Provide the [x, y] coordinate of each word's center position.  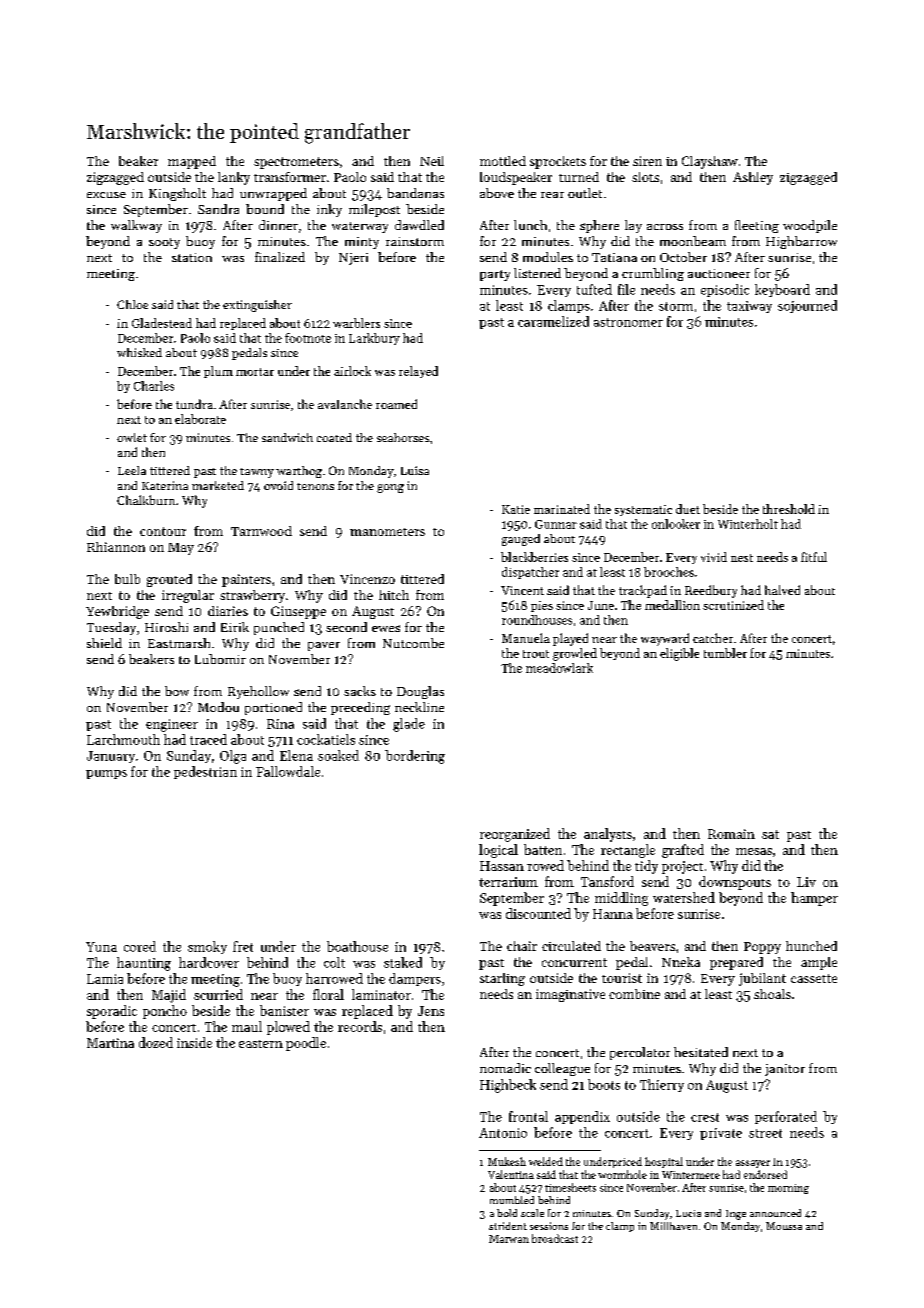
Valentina [511, 1174]
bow [177, 691]
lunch [530, 225]
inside [194, 1042]
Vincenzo [367, 579]
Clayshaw [710, 162]
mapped [192, 162]
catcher [713, 638]
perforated [786, 1117]
